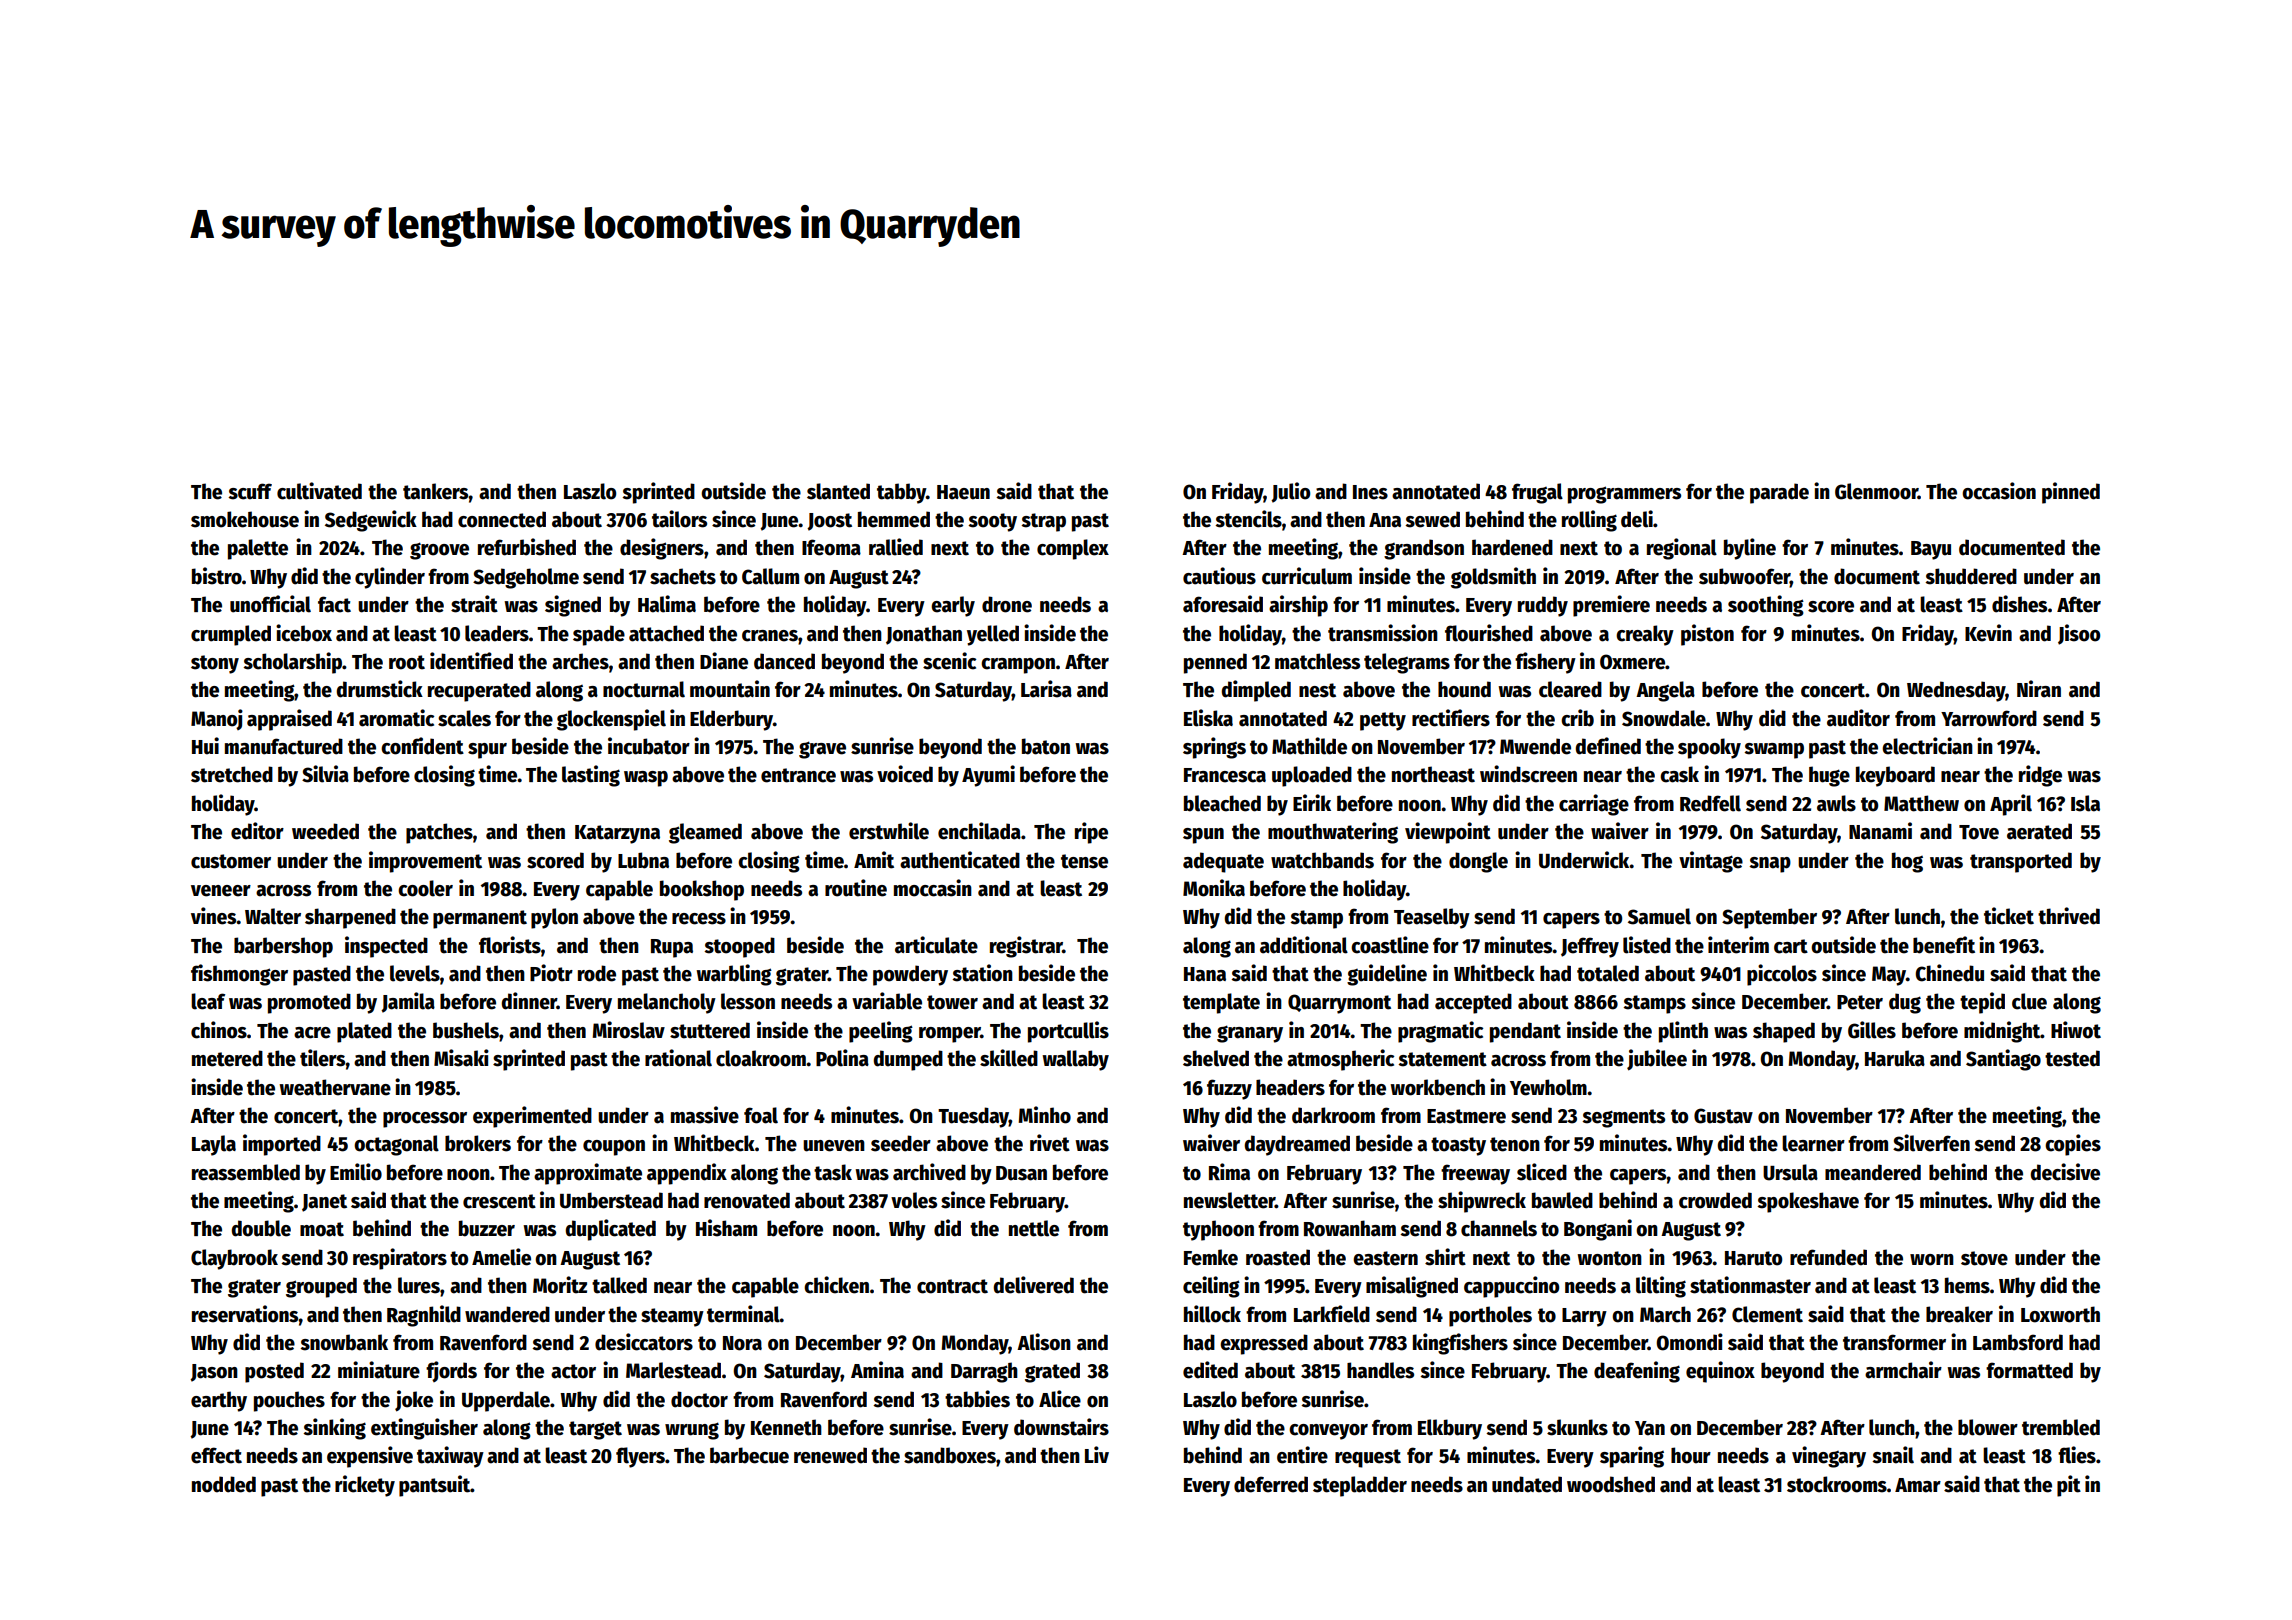 This page has width=2292, height=1620. What do you see at coordinates (234, 1259) in the page?
I see `Claybrook` at bounding box center [234, 1259].
